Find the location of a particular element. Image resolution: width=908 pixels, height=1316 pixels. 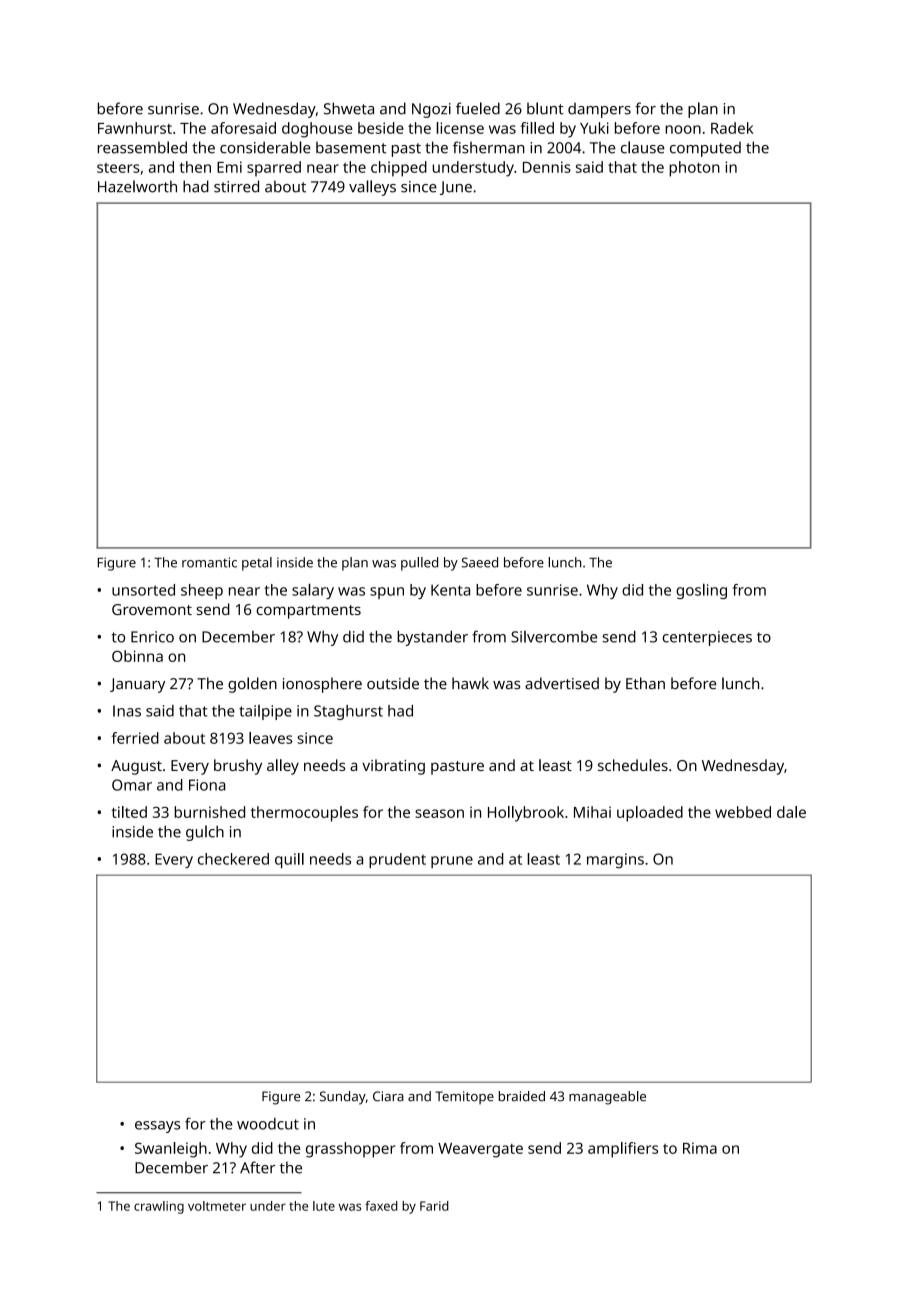

Shweta is located at coordinates (349, 108).
